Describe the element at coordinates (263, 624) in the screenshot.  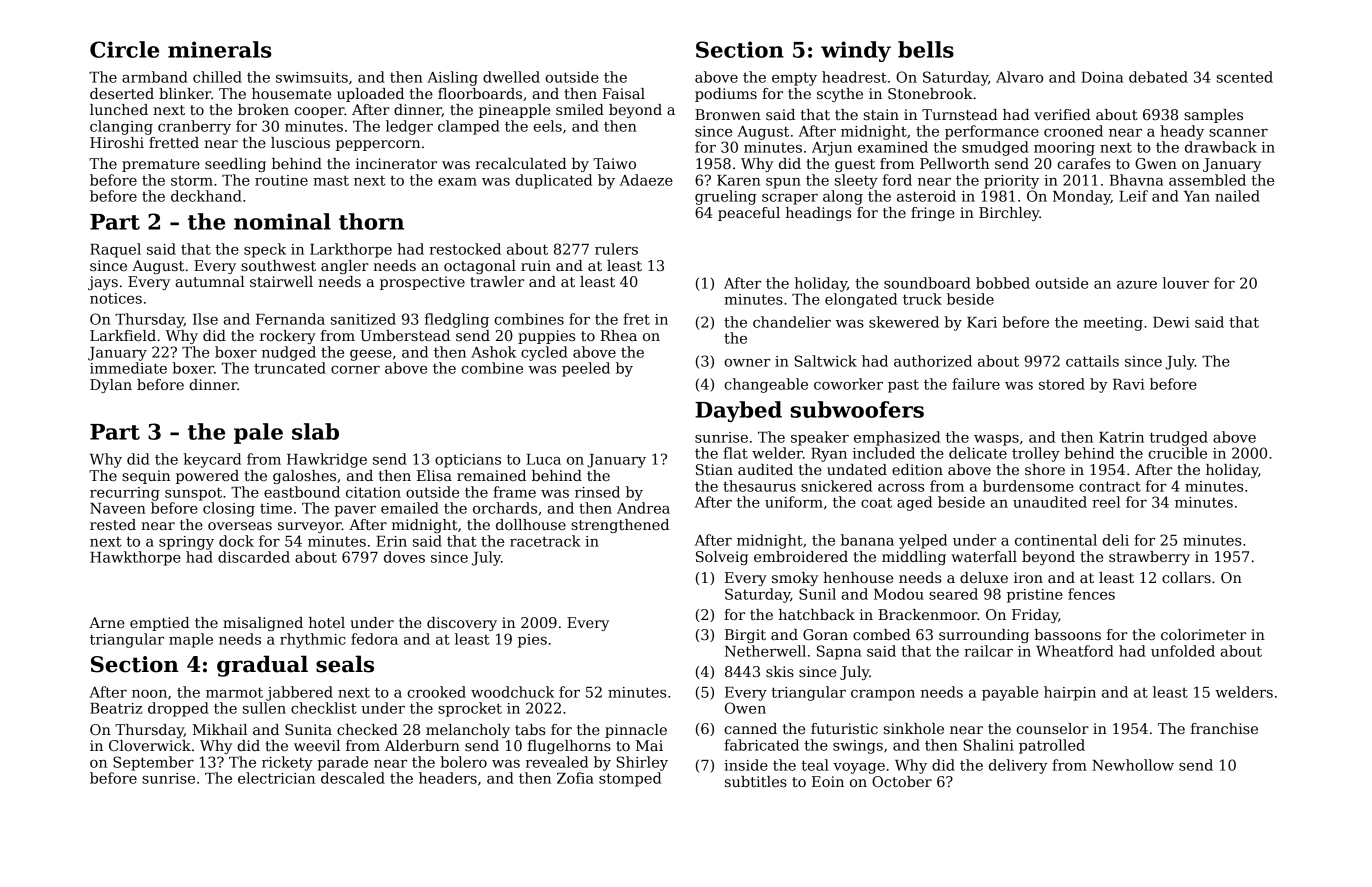
I see `misaligned` at that location.
